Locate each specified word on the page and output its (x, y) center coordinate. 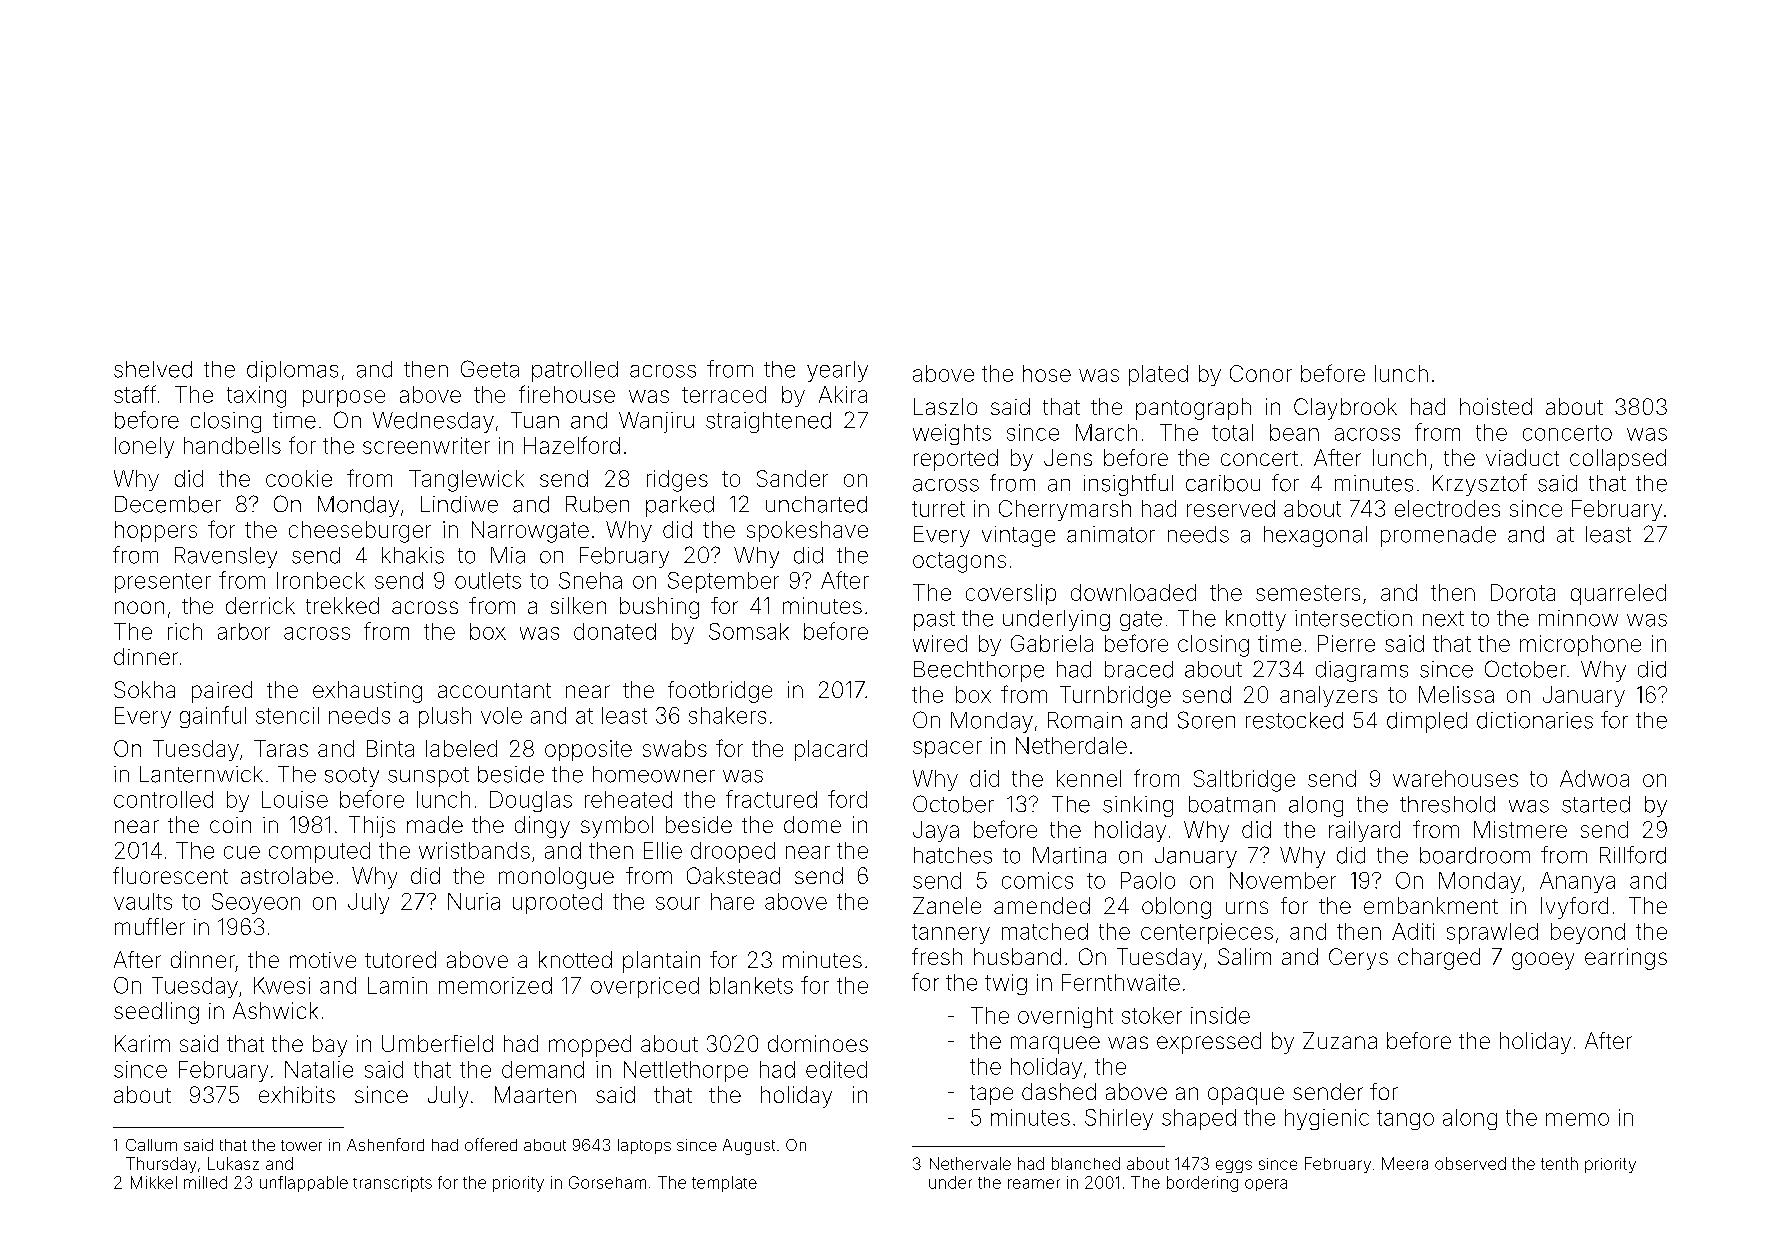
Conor (1261, 373)
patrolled (575, 371)
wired (940, 643)
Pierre (1346, 643)
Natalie (319, 1069)
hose (1047, 373)
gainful (213, 717)
